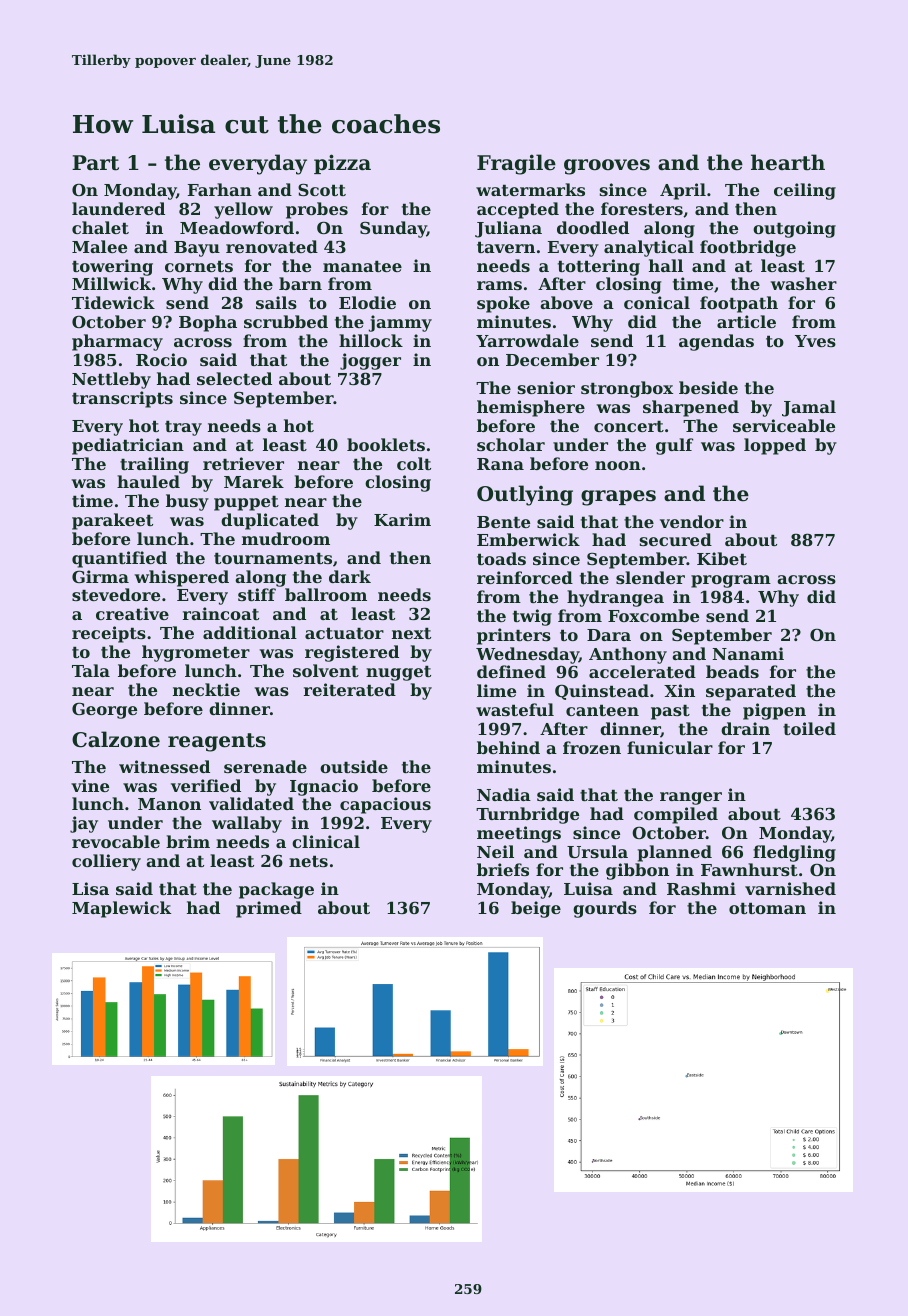 The width and height of the screenshot is (908, 1316). I want to click on noon, so click(618, 465).
